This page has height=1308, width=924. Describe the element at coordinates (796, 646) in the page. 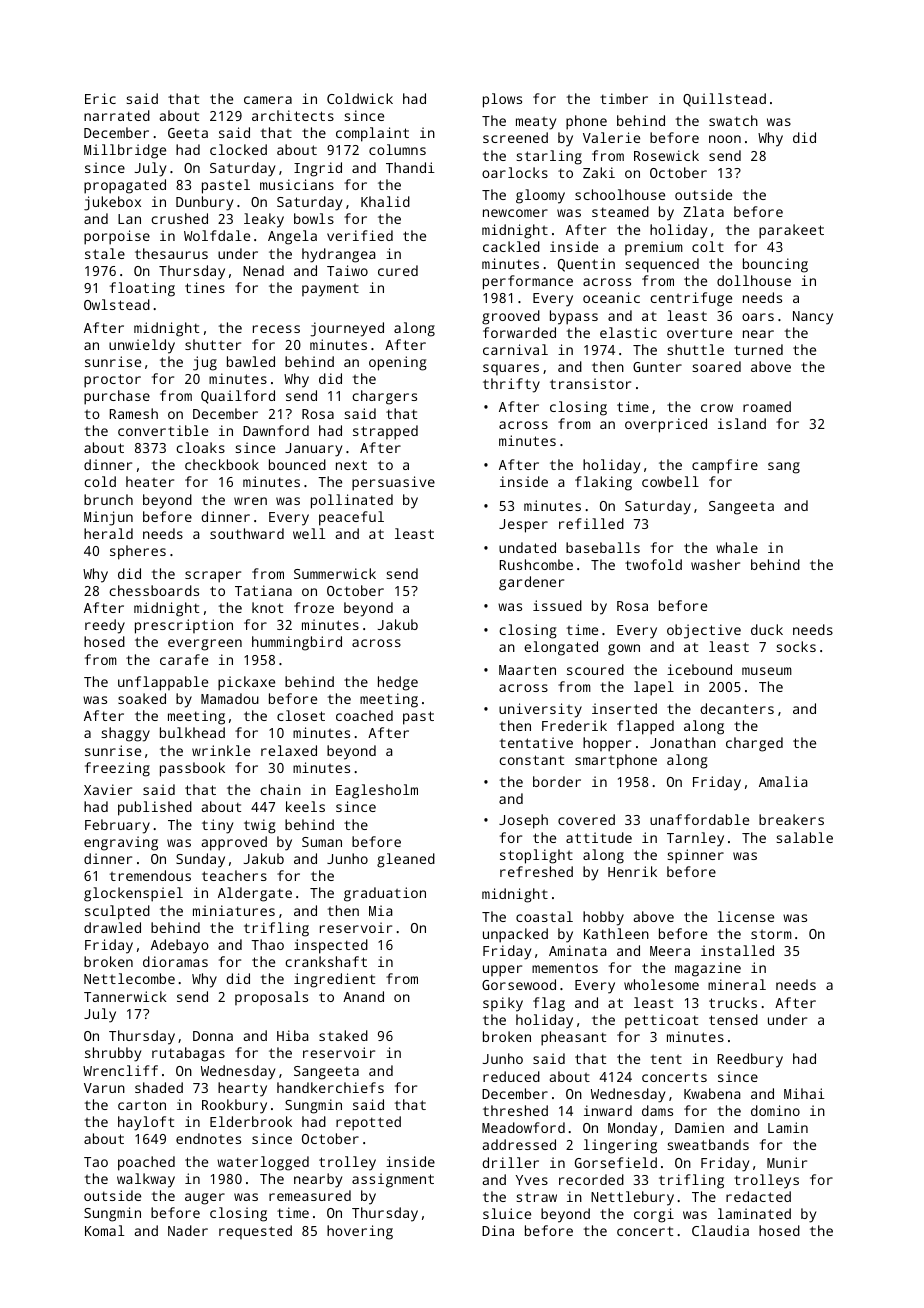

I see `socks` at that location.
